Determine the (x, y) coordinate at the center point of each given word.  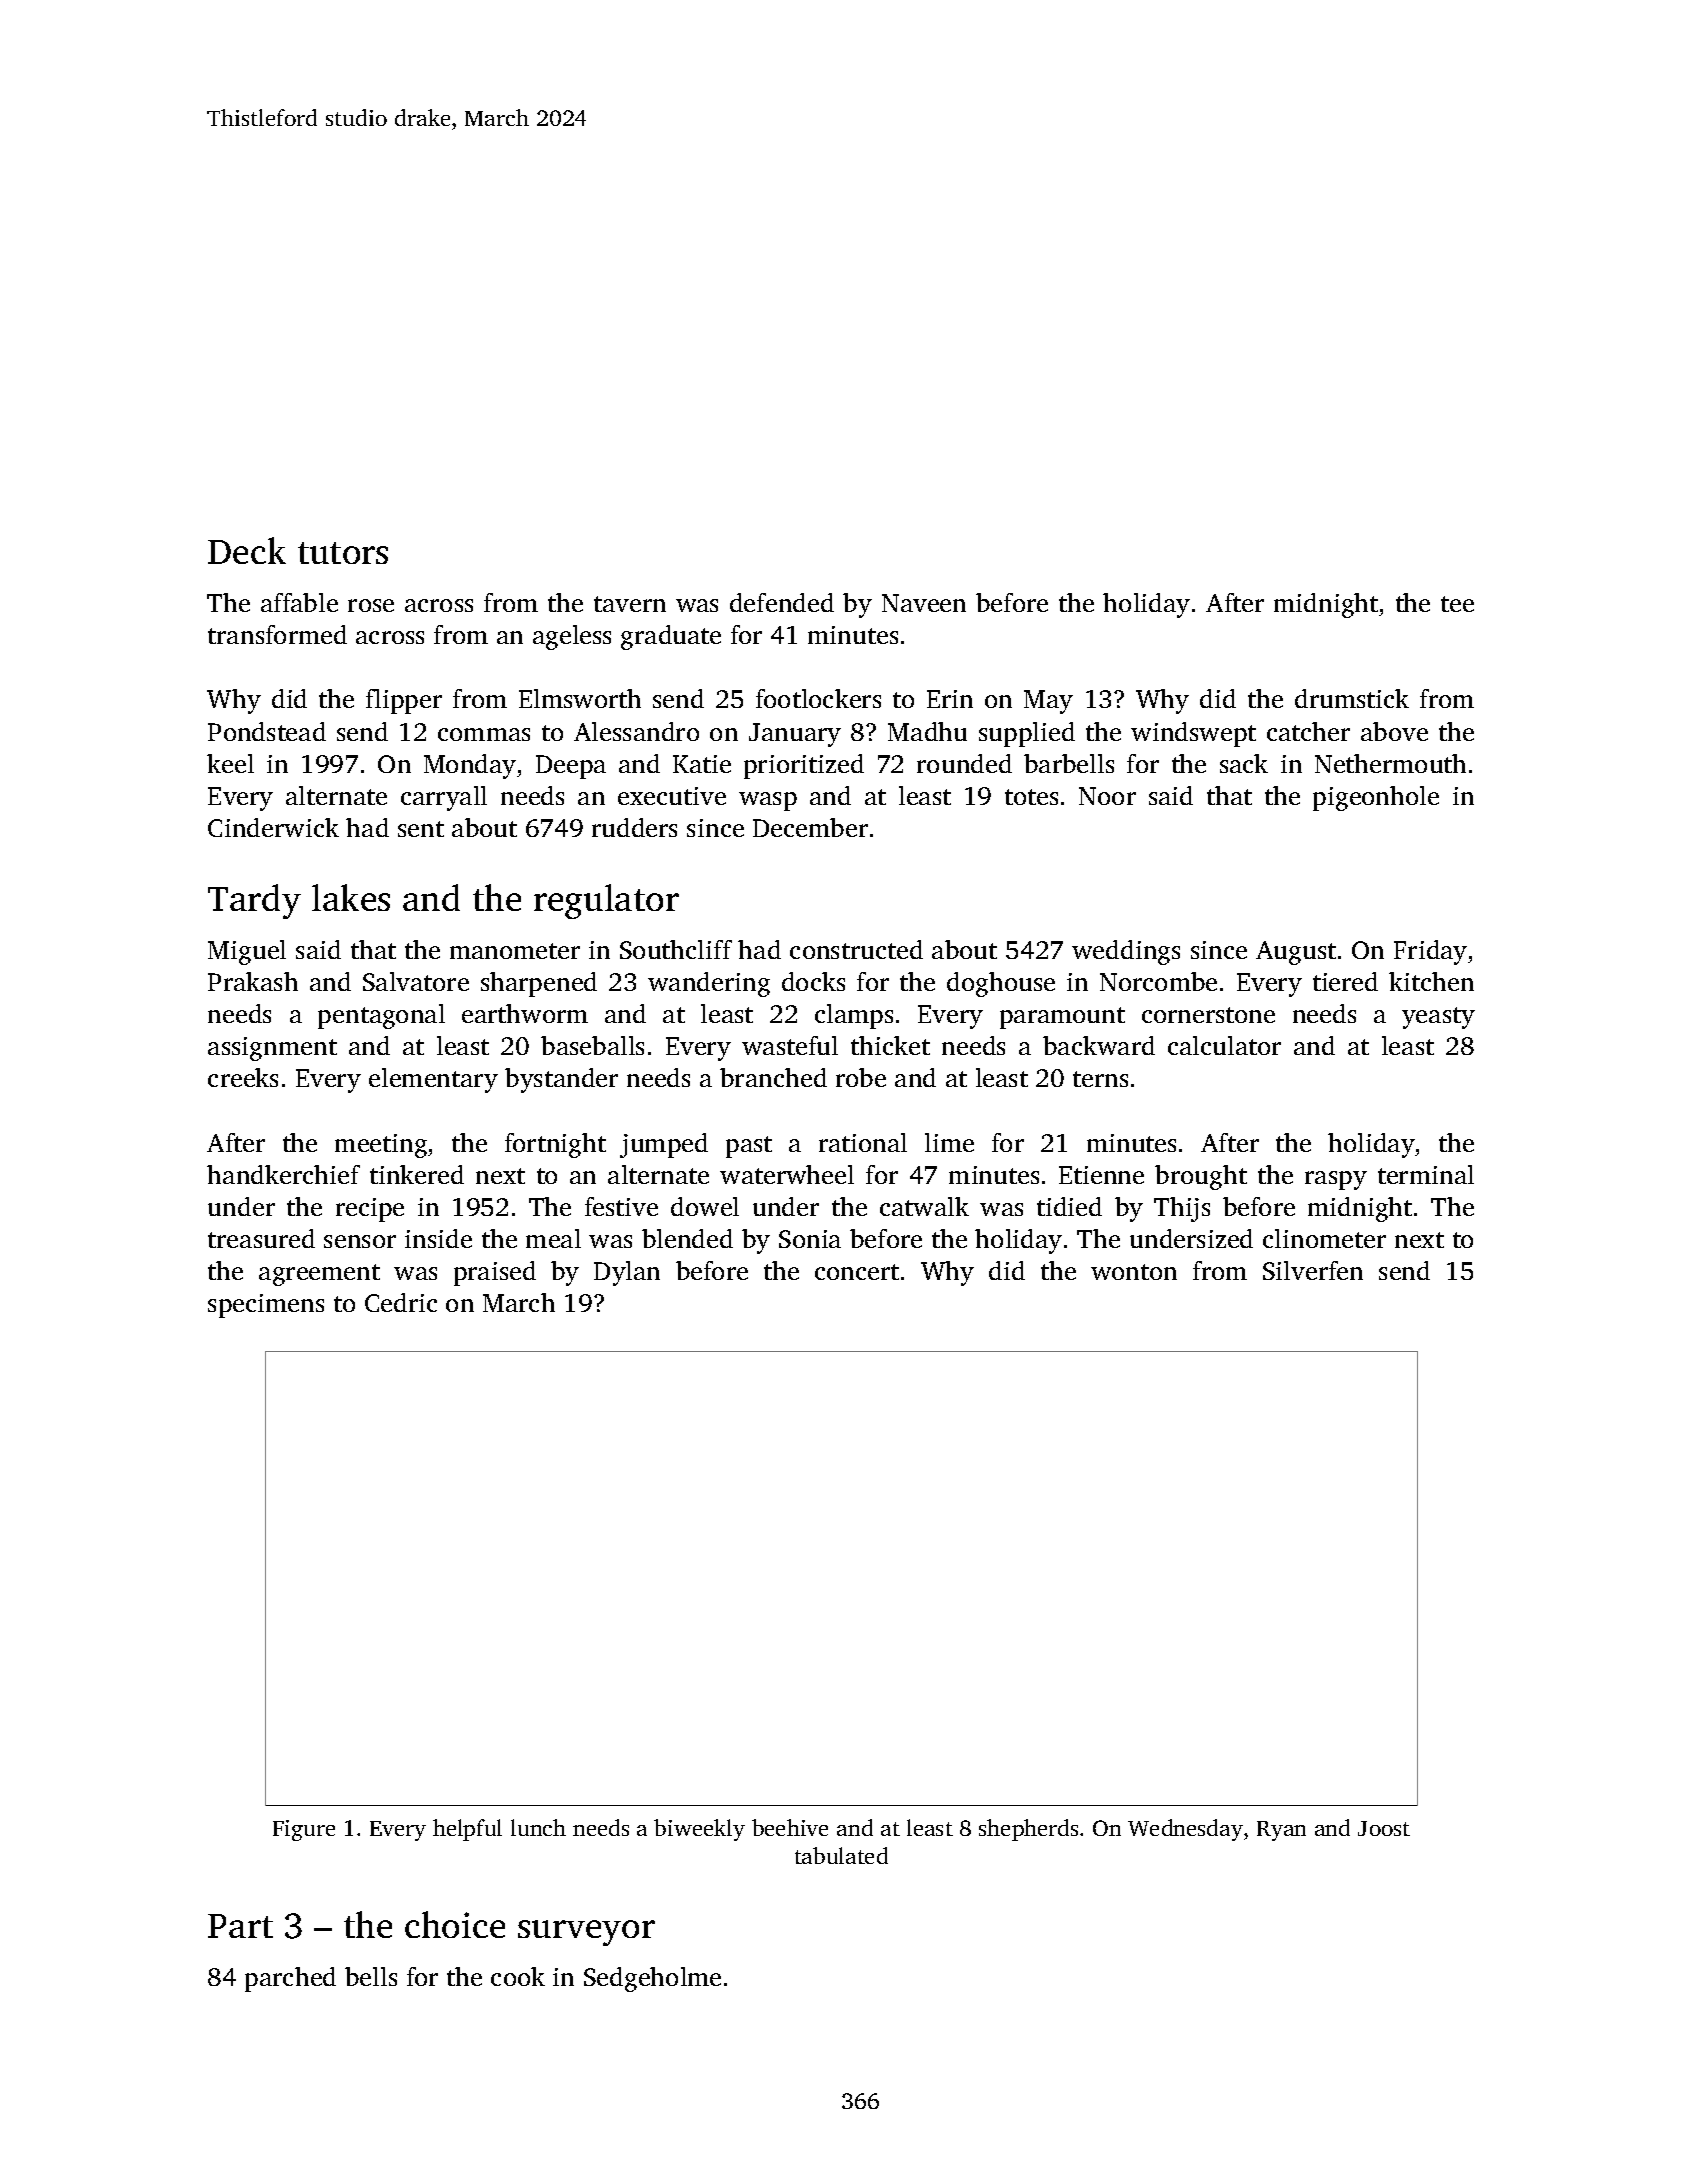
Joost (1384, 1828)
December (810, 827)
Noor (1107, 796)
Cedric (401, 1302)
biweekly (699, 1830)
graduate (671, 637)
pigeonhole (1376, 798)
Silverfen (1313, 1270)
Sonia (810, 1239)
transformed (277, 634)
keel (230, 763)
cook (518, 1976)
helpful (467, 1830)
